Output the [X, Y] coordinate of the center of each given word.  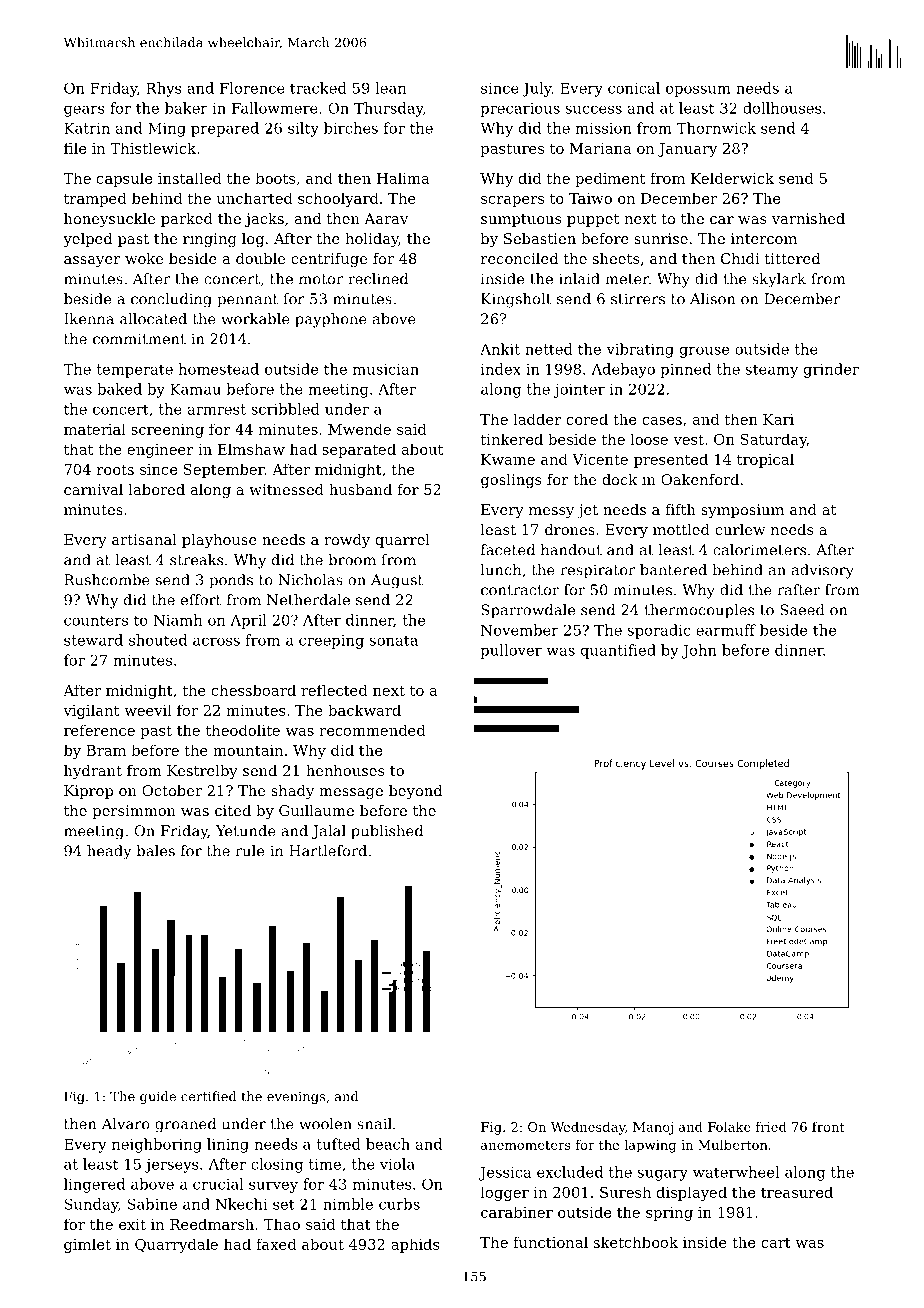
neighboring [157, 1145]
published [387, 832]
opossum [698, 91]
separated [359, 450]
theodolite [243, 730]
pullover [511, 651]
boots [275, 178]
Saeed [802, 610]
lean [390, 88]
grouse [704, 352]
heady [109, 852]
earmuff [726, 630]
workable [255, 319]
